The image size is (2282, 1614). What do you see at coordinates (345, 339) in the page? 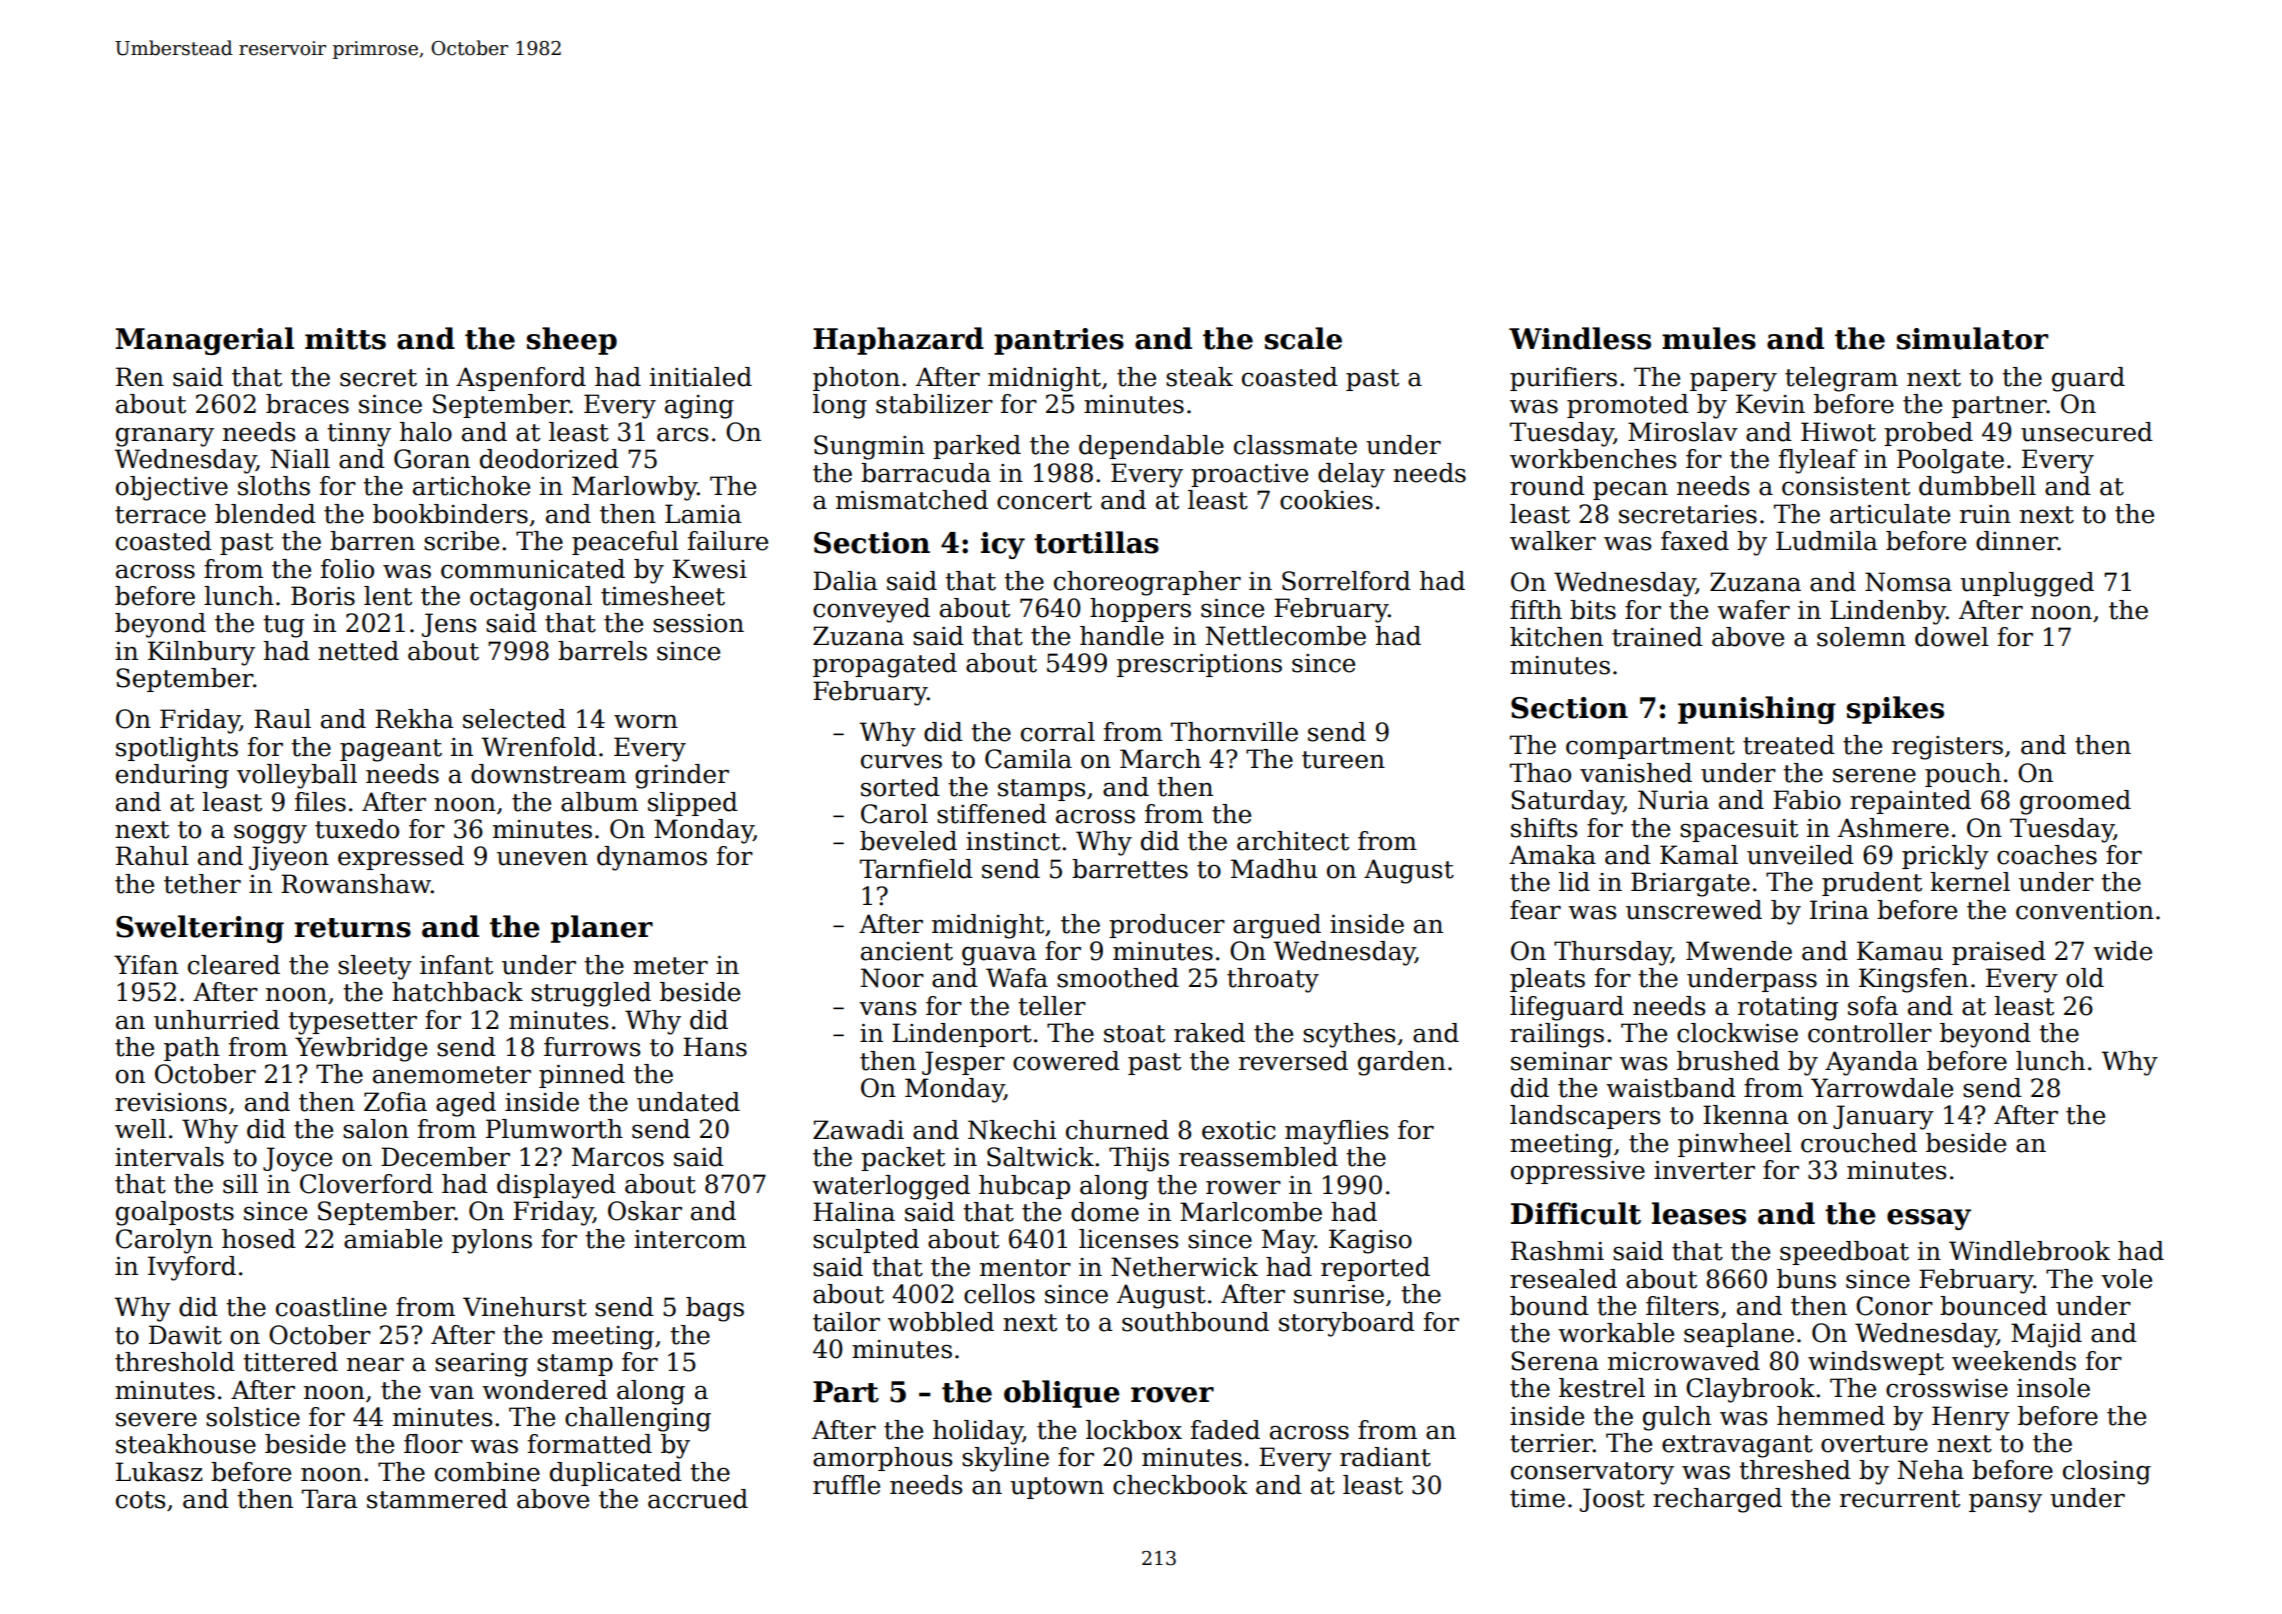
I see `mitts` at bounding box center [345, 339].
